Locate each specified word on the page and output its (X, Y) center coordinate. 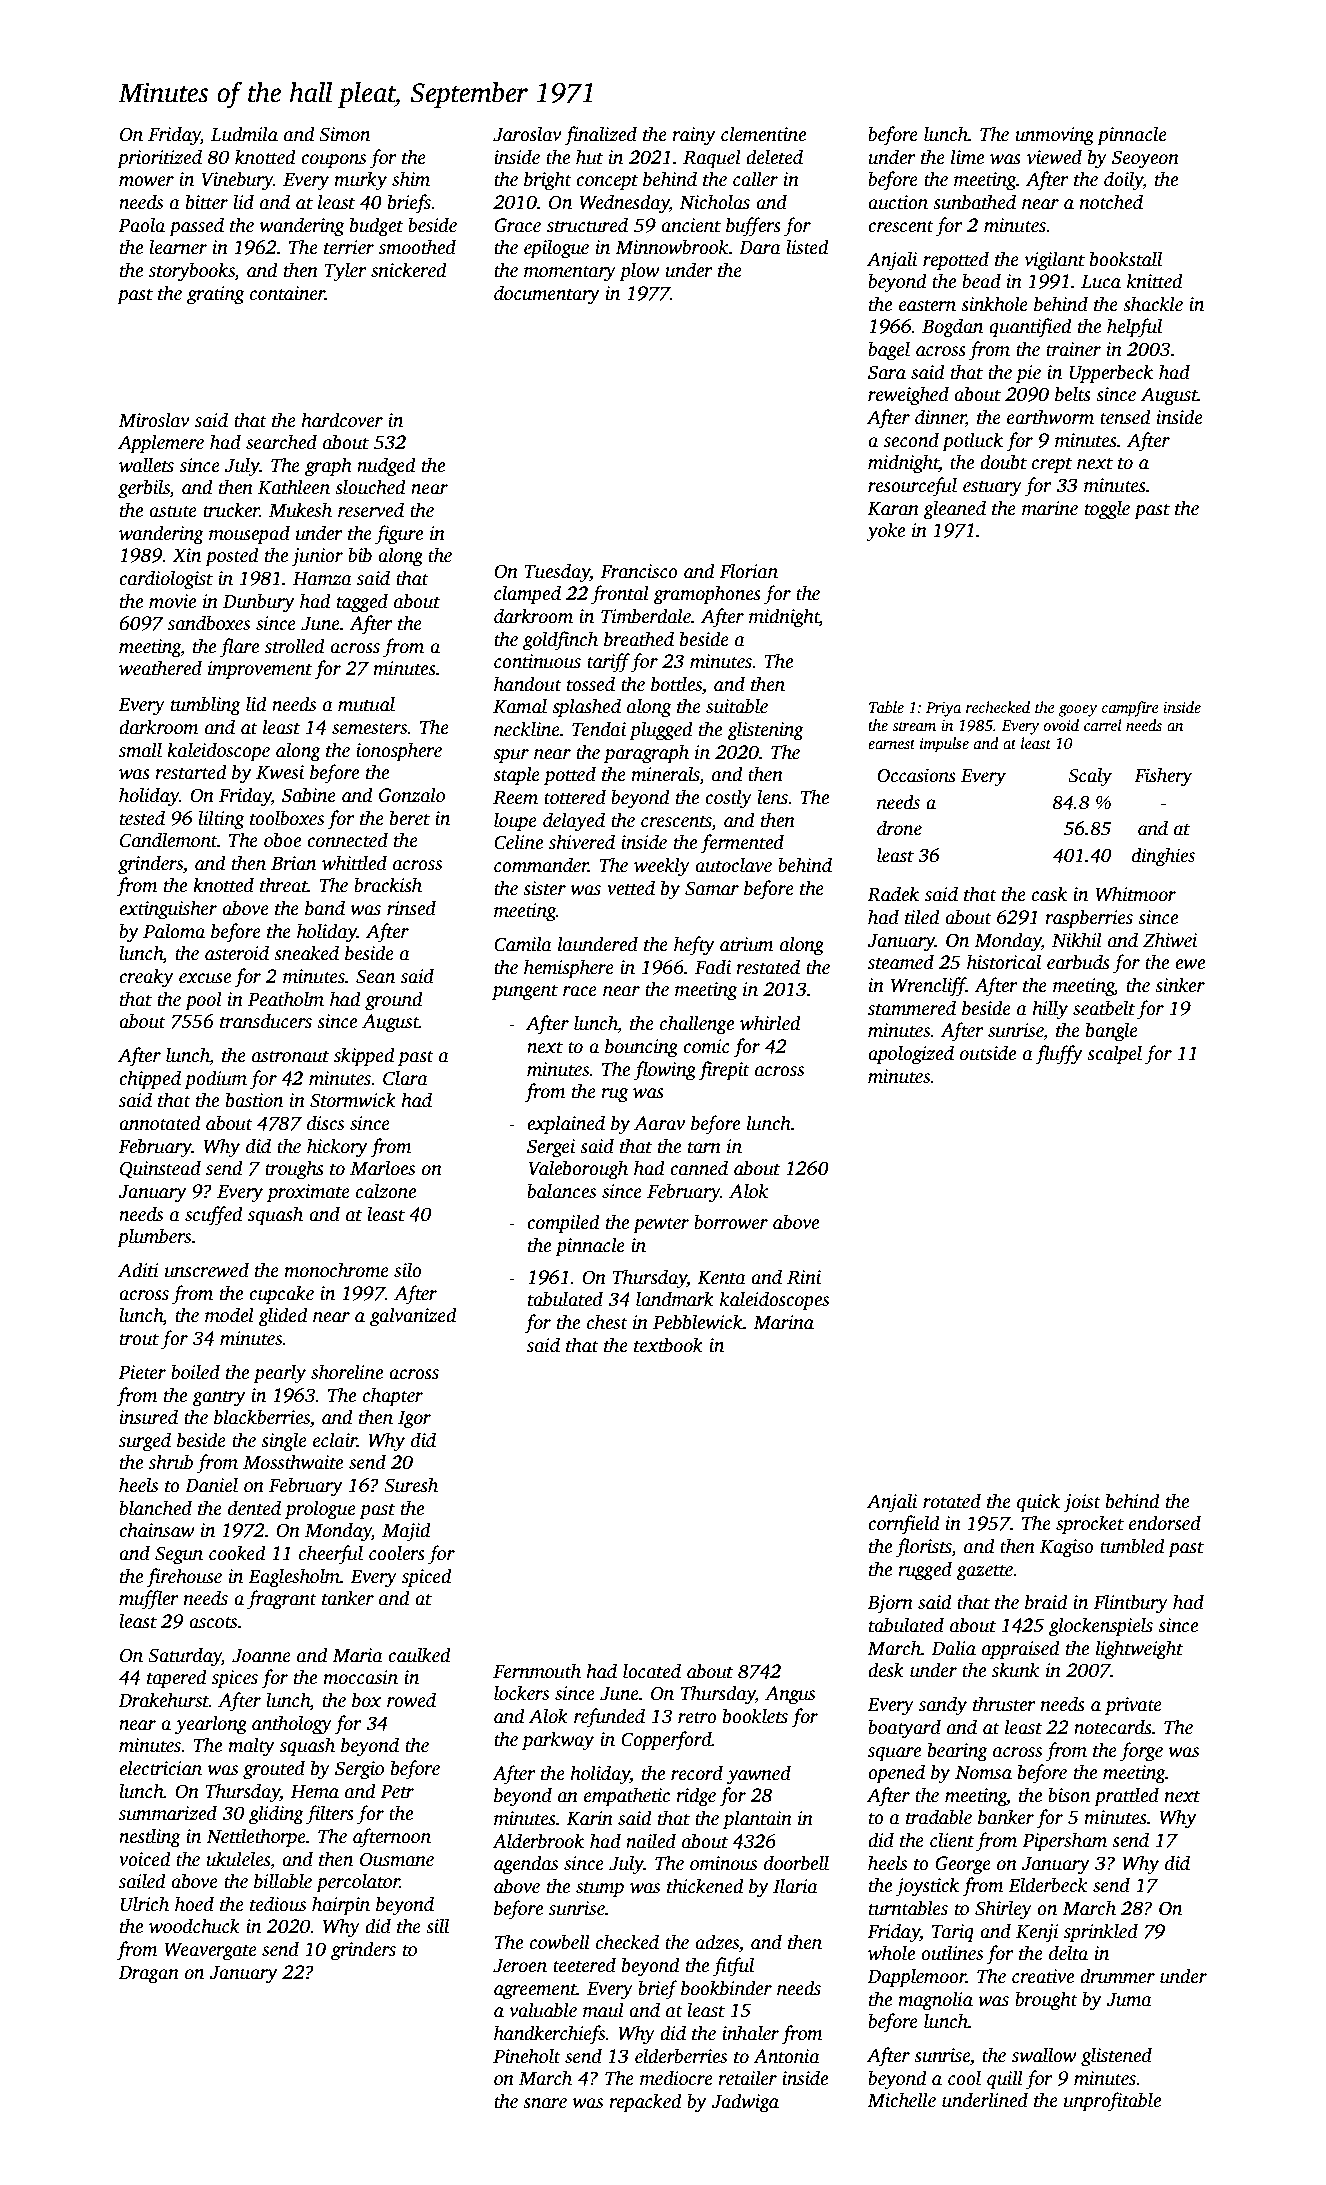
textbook (668, 1345)
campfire (1130, 709)
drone (899, 828)
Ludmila (244, 134)
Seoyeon (1145, 159)
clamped (527, 595)
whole (891, 1953)
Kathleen (294, 487)
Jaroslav (527, 134)
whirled (770, 1023)
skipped (364, 1057)
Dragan (148, 1975)
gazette (984, 1572)
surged (145, 1442)
